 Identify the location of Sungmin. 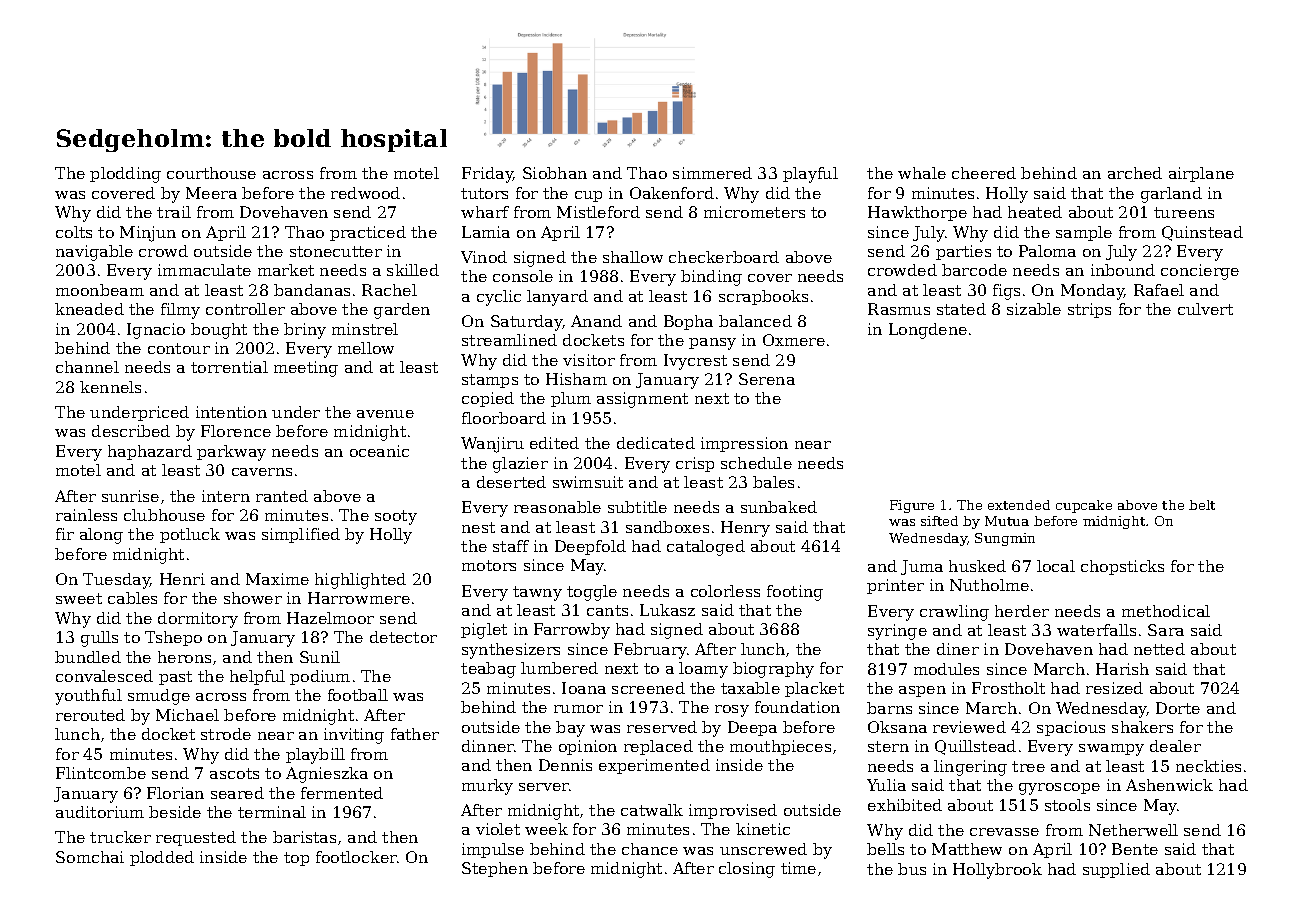
(1005, 539).
